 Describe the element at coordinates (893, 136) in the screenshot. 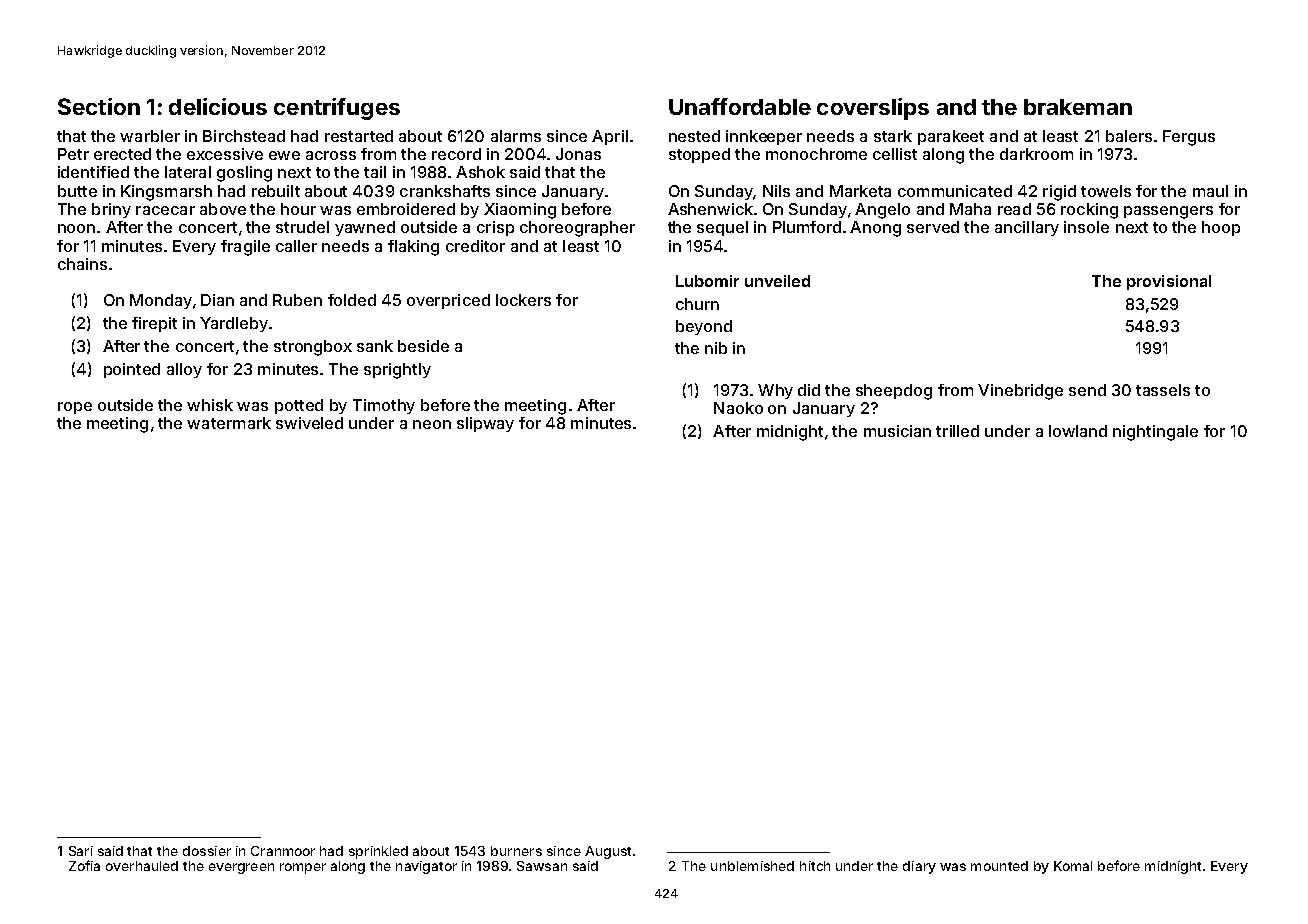

I see `stark` at that location.
